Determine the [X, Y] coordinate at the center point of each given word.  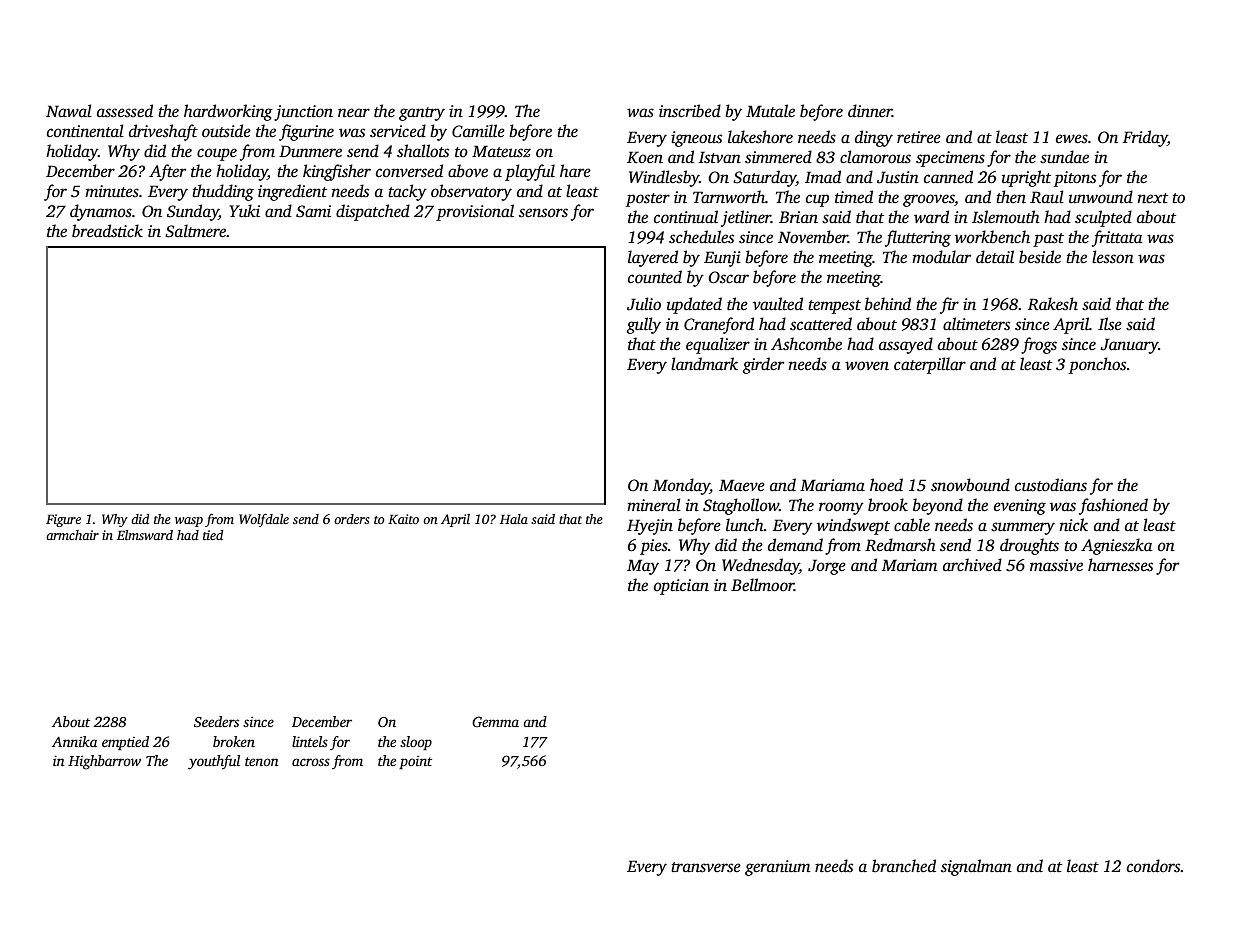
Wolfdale [264, 520]
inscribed [690, 111]
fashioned [1113, 506]
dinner [870, 111]
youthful [214, 762]
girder [763, 365]
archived [972, 565]
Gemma [495, 721]
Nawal [69, 110]
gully [644, 325]
